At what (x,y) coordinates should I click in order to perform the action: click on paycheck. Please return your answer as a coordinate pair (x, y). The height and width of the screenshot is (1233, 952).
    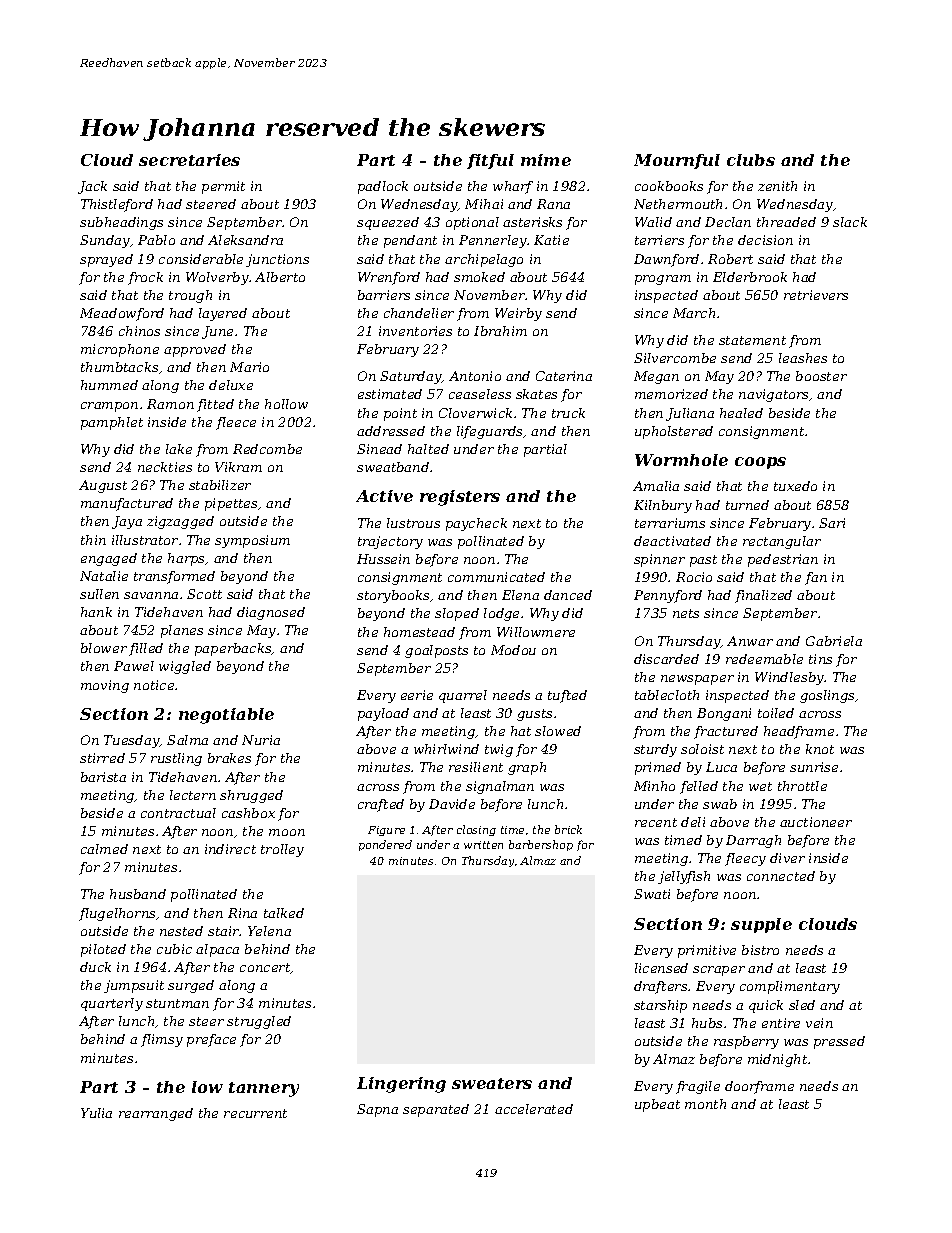
    Looking at the image, I should click on (476, 524).
